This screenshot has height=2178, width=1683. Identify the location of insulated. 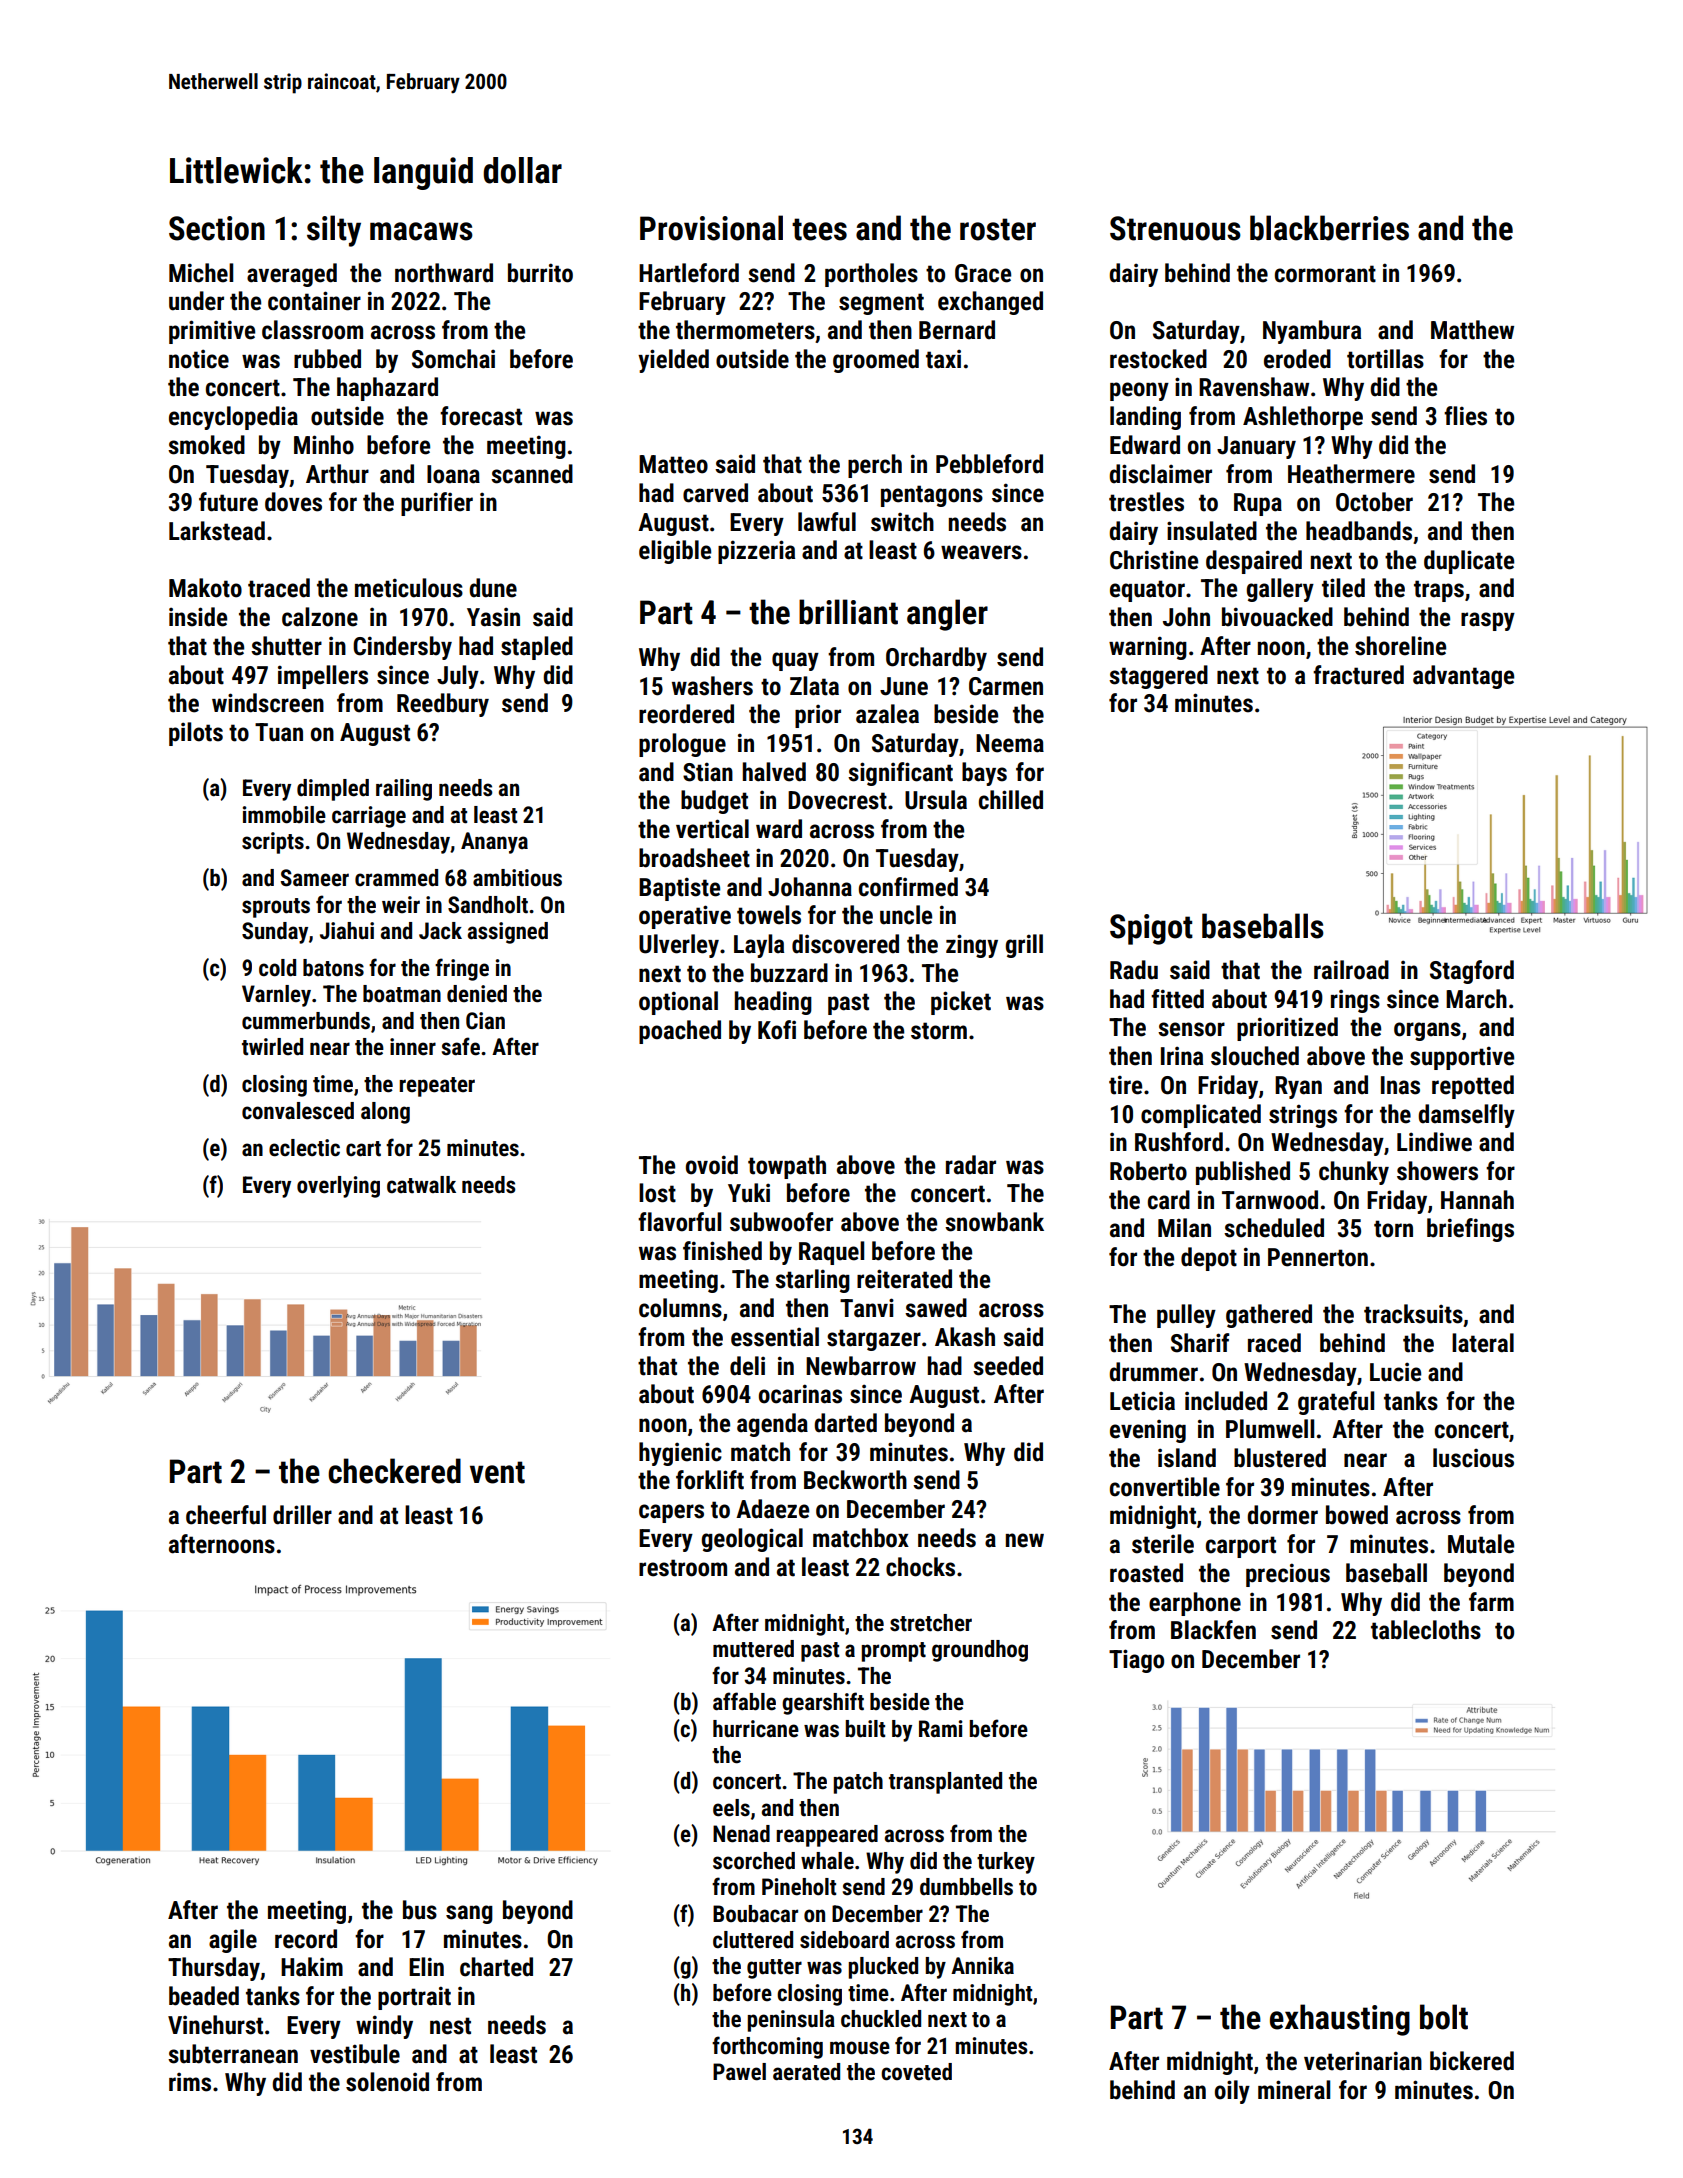
(1212, 531).
